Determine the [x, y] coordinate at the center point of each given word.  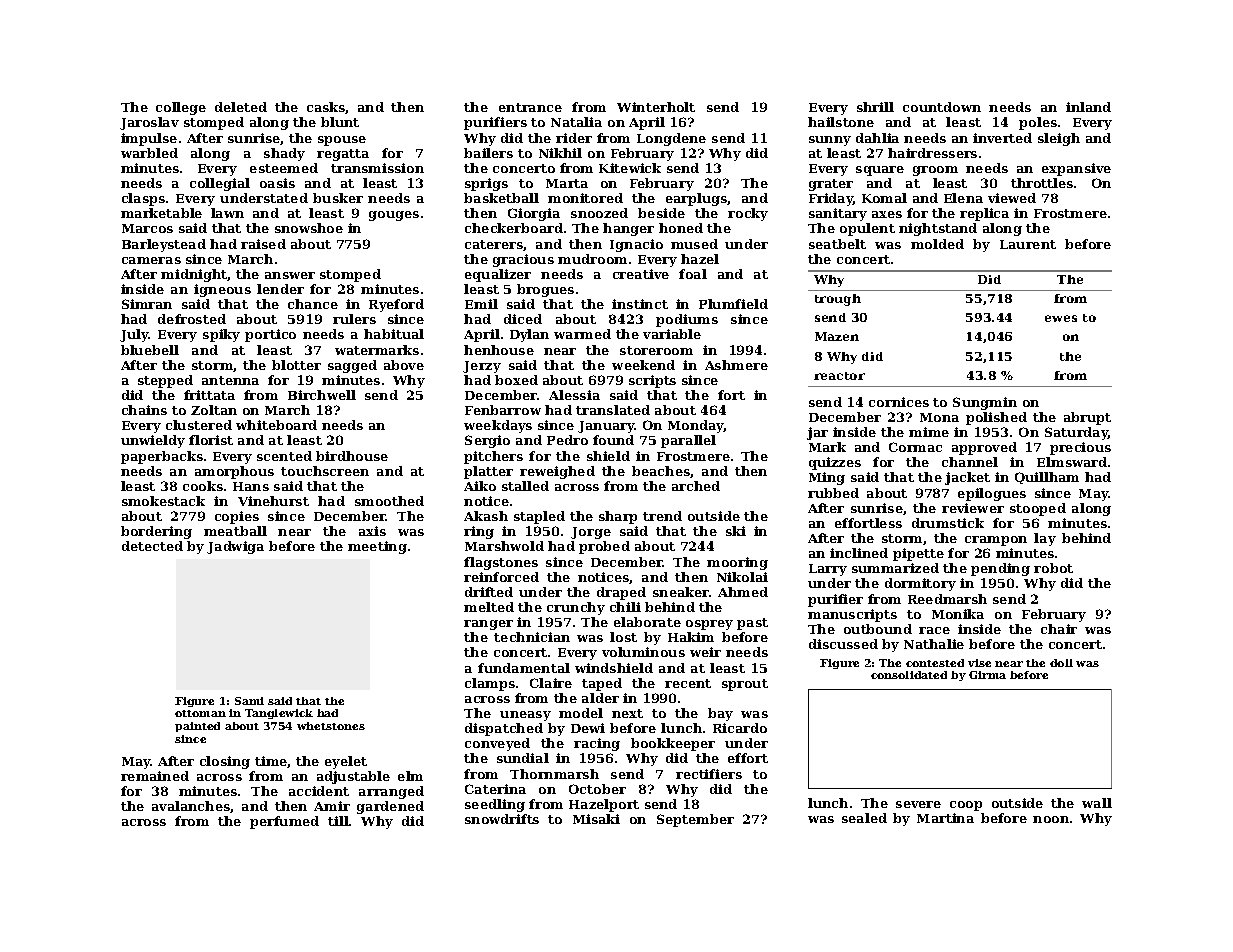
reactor [839, 376]
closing [225, 762]
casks [326, 108]
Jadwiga [235, 547]
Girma [987, 675]
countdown [942, 107]
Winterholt [656, 107]
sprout [745, 685]
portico [270, 335]
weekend [643, 365]
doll [1061, 663]
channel [970, 462]
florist [211, 440]
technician [532, 637]
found [613, 440]
